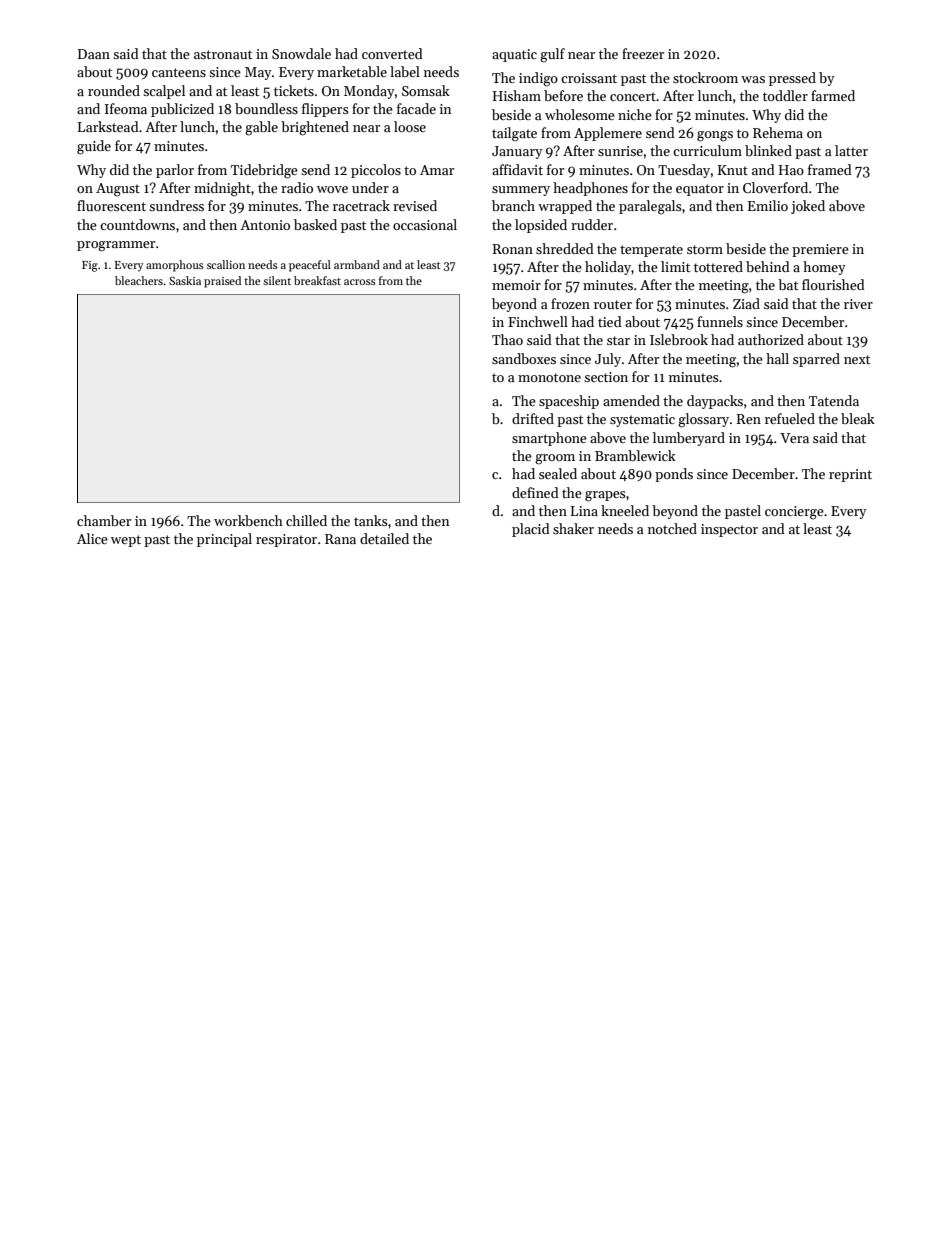  I want to click on placid, so click(531, 530).
